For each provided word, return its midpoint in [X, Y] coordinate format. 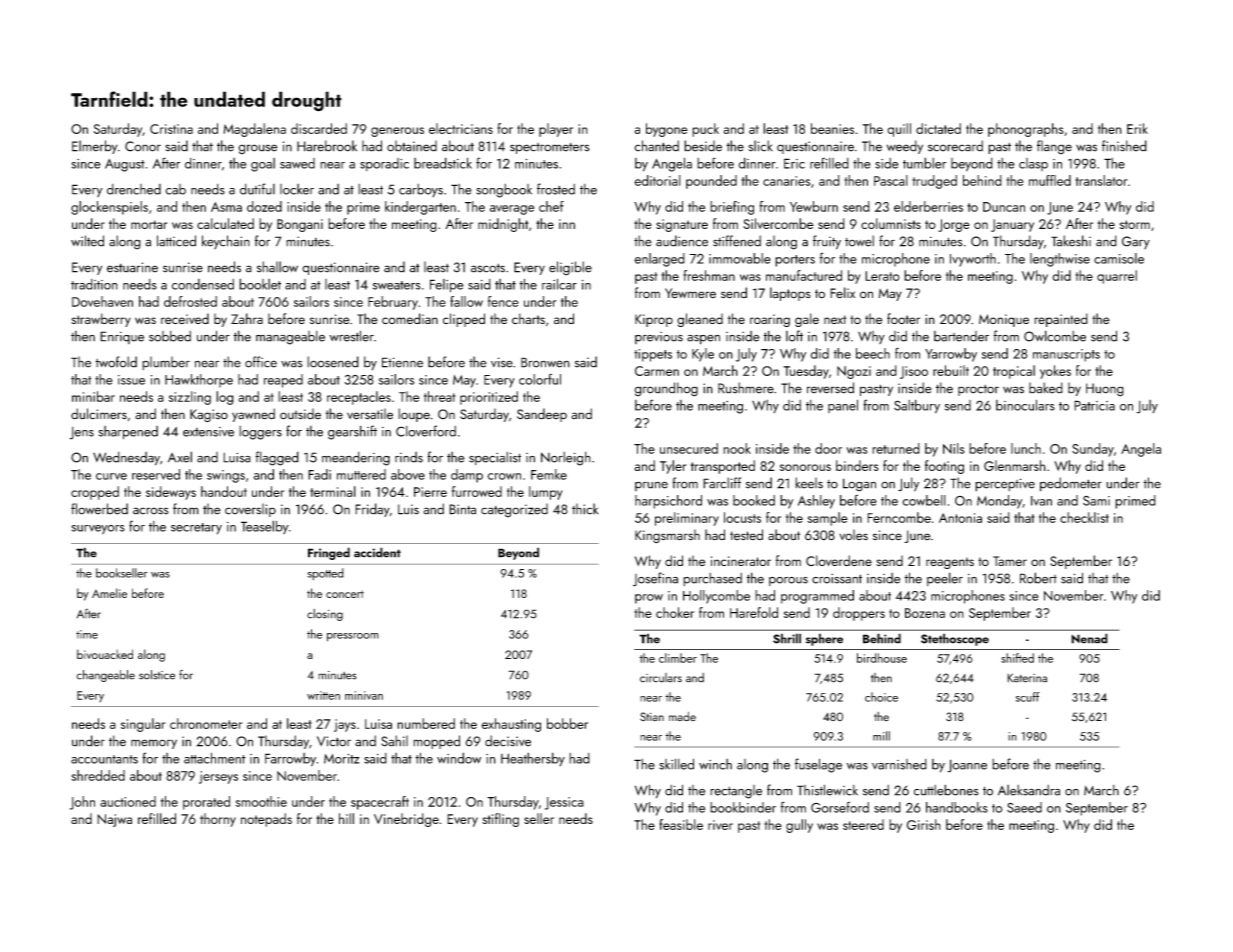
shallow [277, 267]
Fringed [329, 553]
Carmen [657, 371]
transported [723, 467]
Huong [1105, 390]
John [82, 803]
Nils [954, 448]
